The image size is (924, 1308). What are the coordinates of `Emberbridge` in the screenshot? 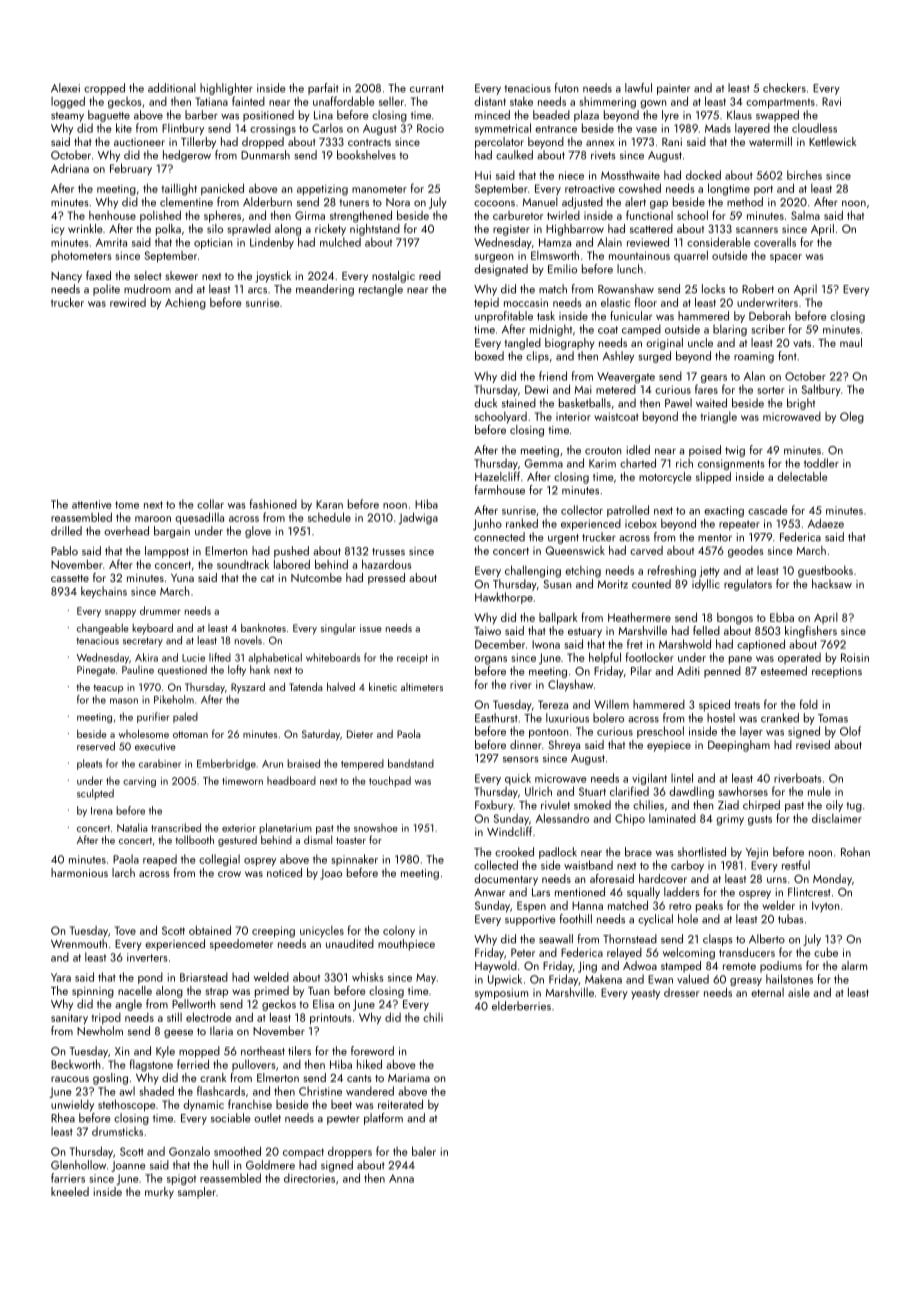 It's located at (226, 764).
